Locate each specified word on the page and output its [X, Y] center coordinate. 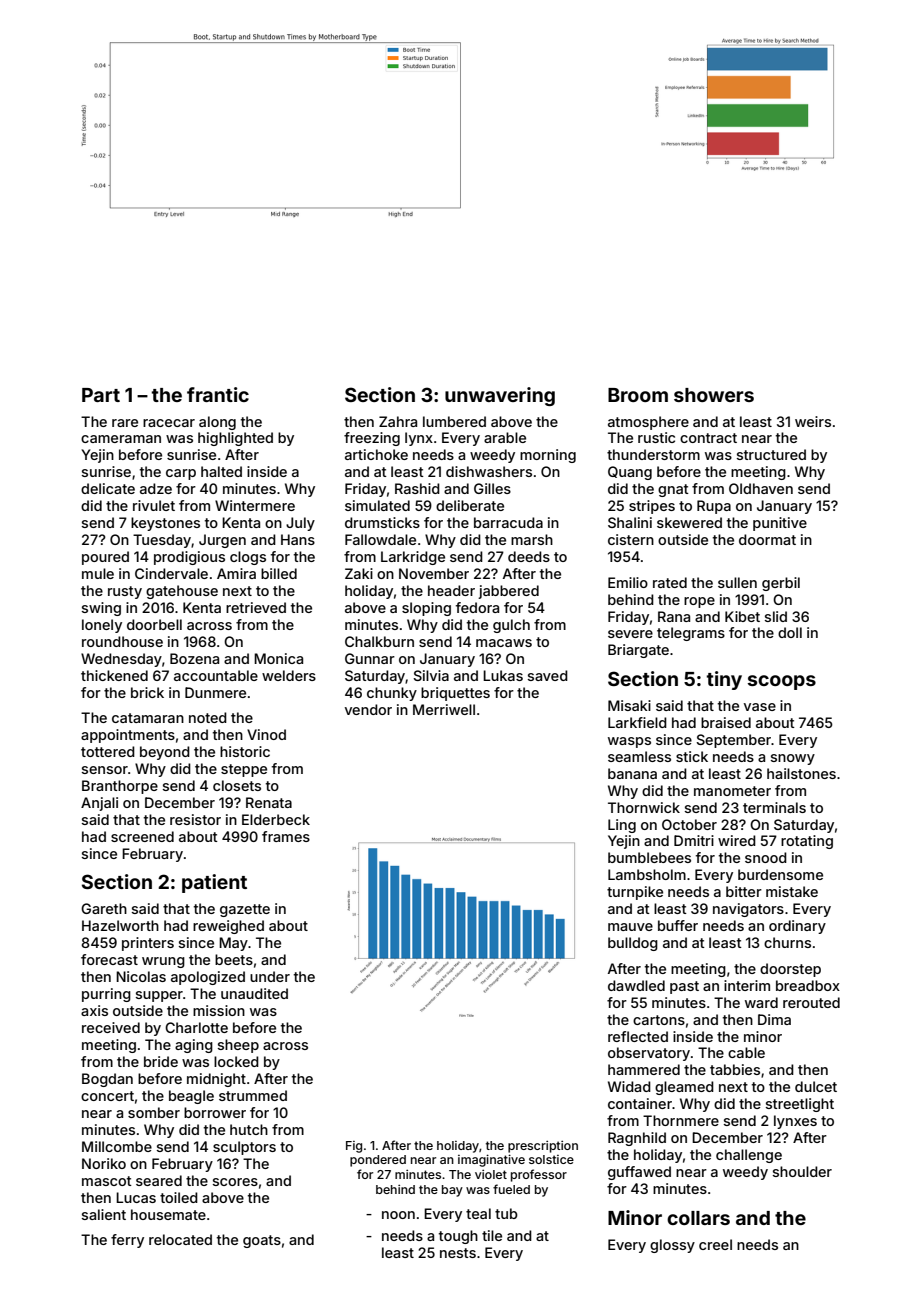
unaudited [254, 993]
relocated [180, 1239]
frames [286, 836]
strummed [253, 1095]
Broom [638, 395]
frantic [218, 394]
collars [698, 1218]
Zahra [398, 421]
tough [458, 1237]
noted [208, 717]
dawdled [636, 985]
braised [726, 722]
